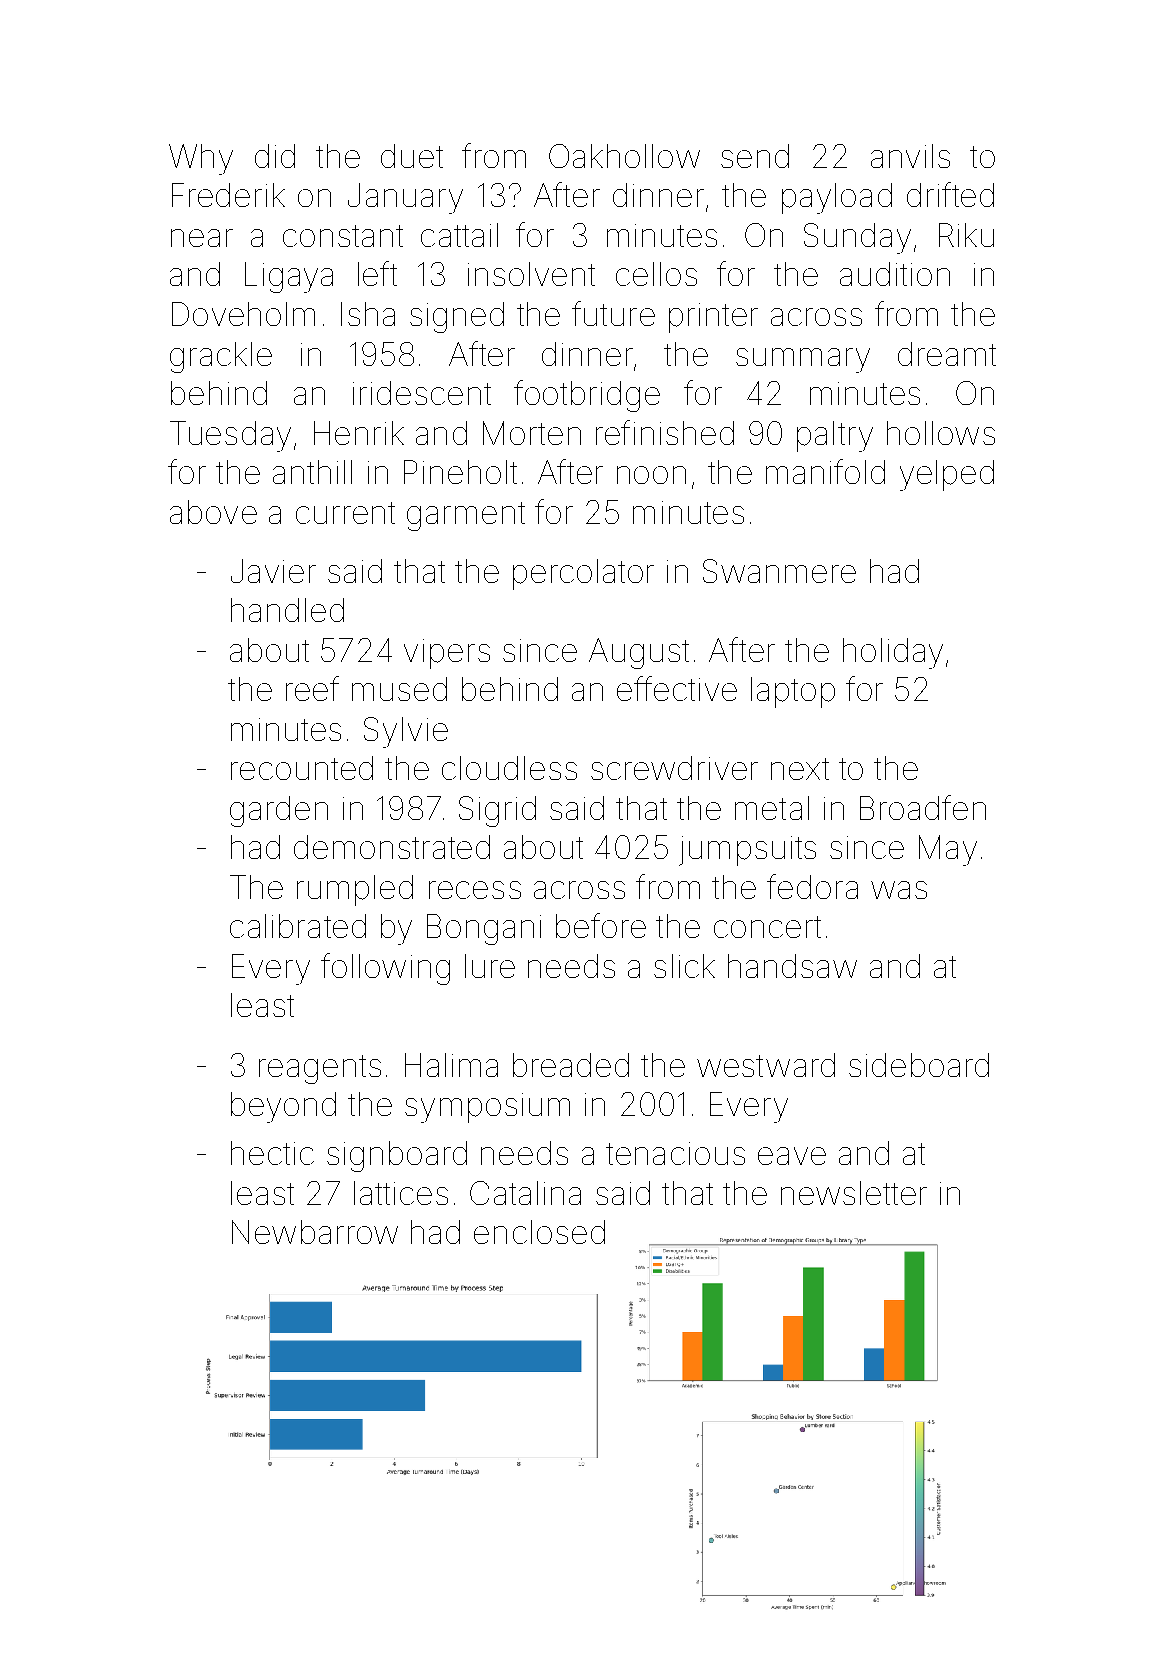 The height and width of the screenshot is (1654, 1165). I want to click on following, so click(385, 969).
